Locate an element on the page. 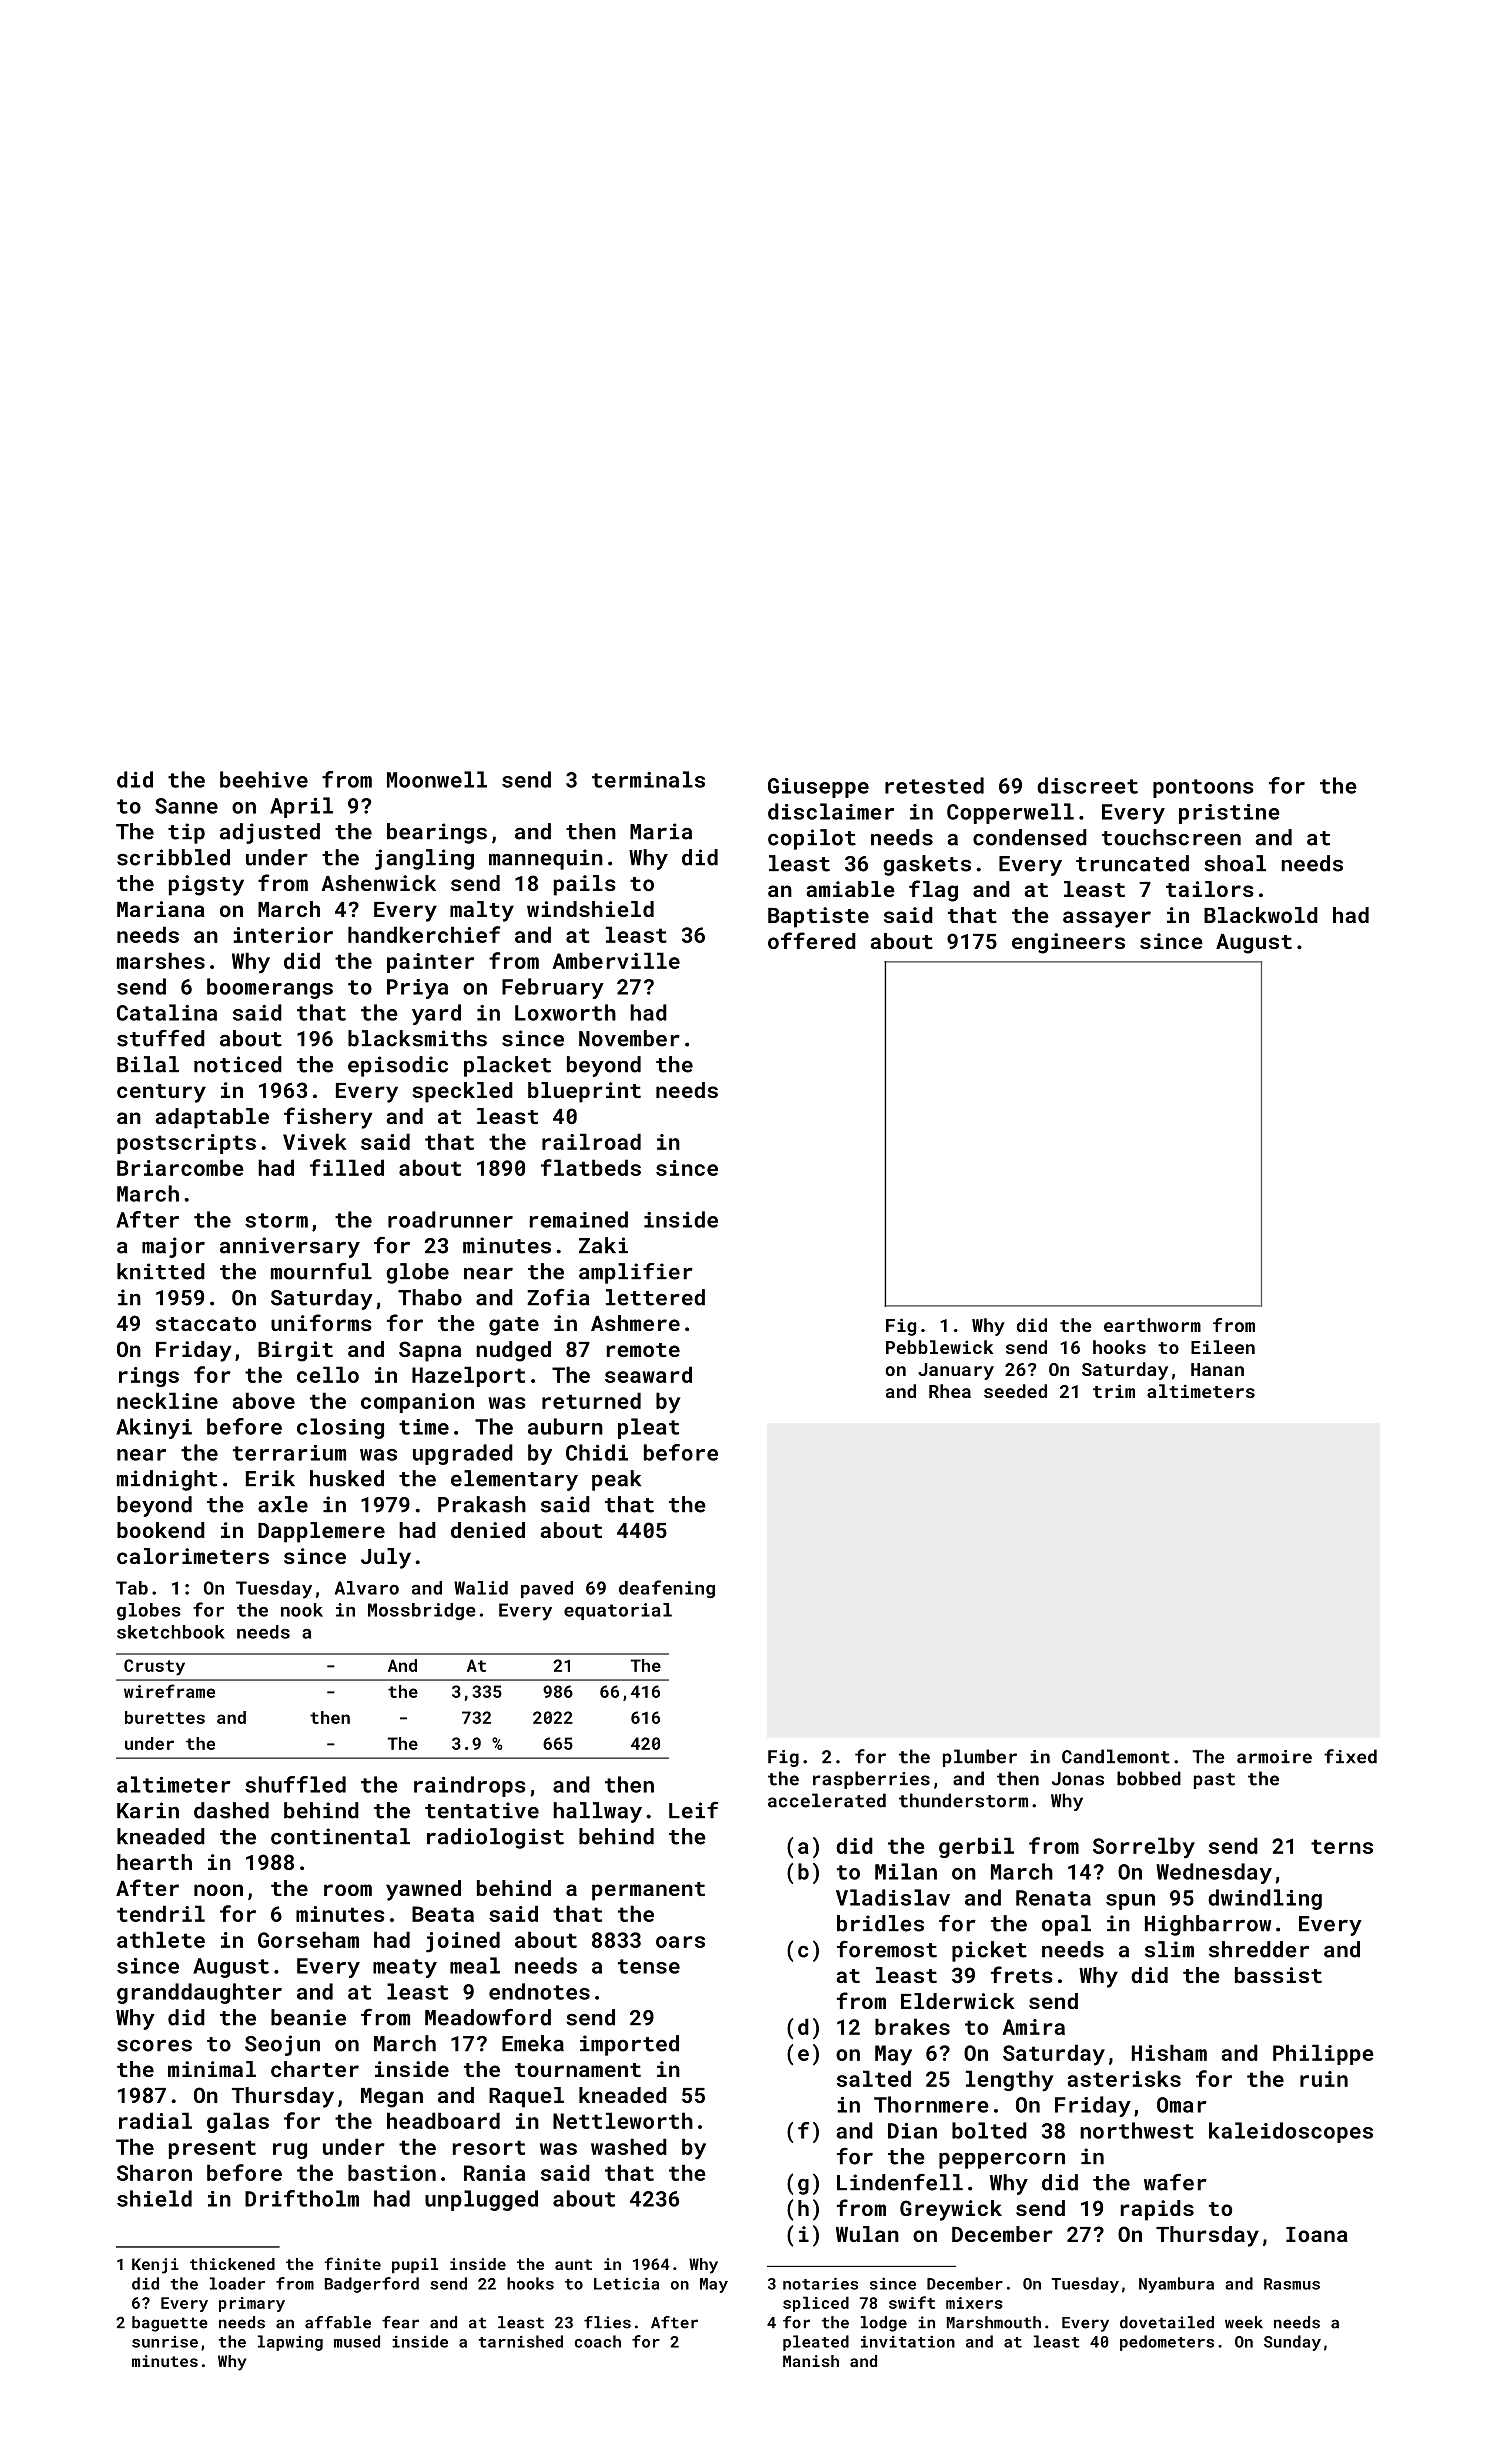  equatorial is located at coordinates (618, 1611).
